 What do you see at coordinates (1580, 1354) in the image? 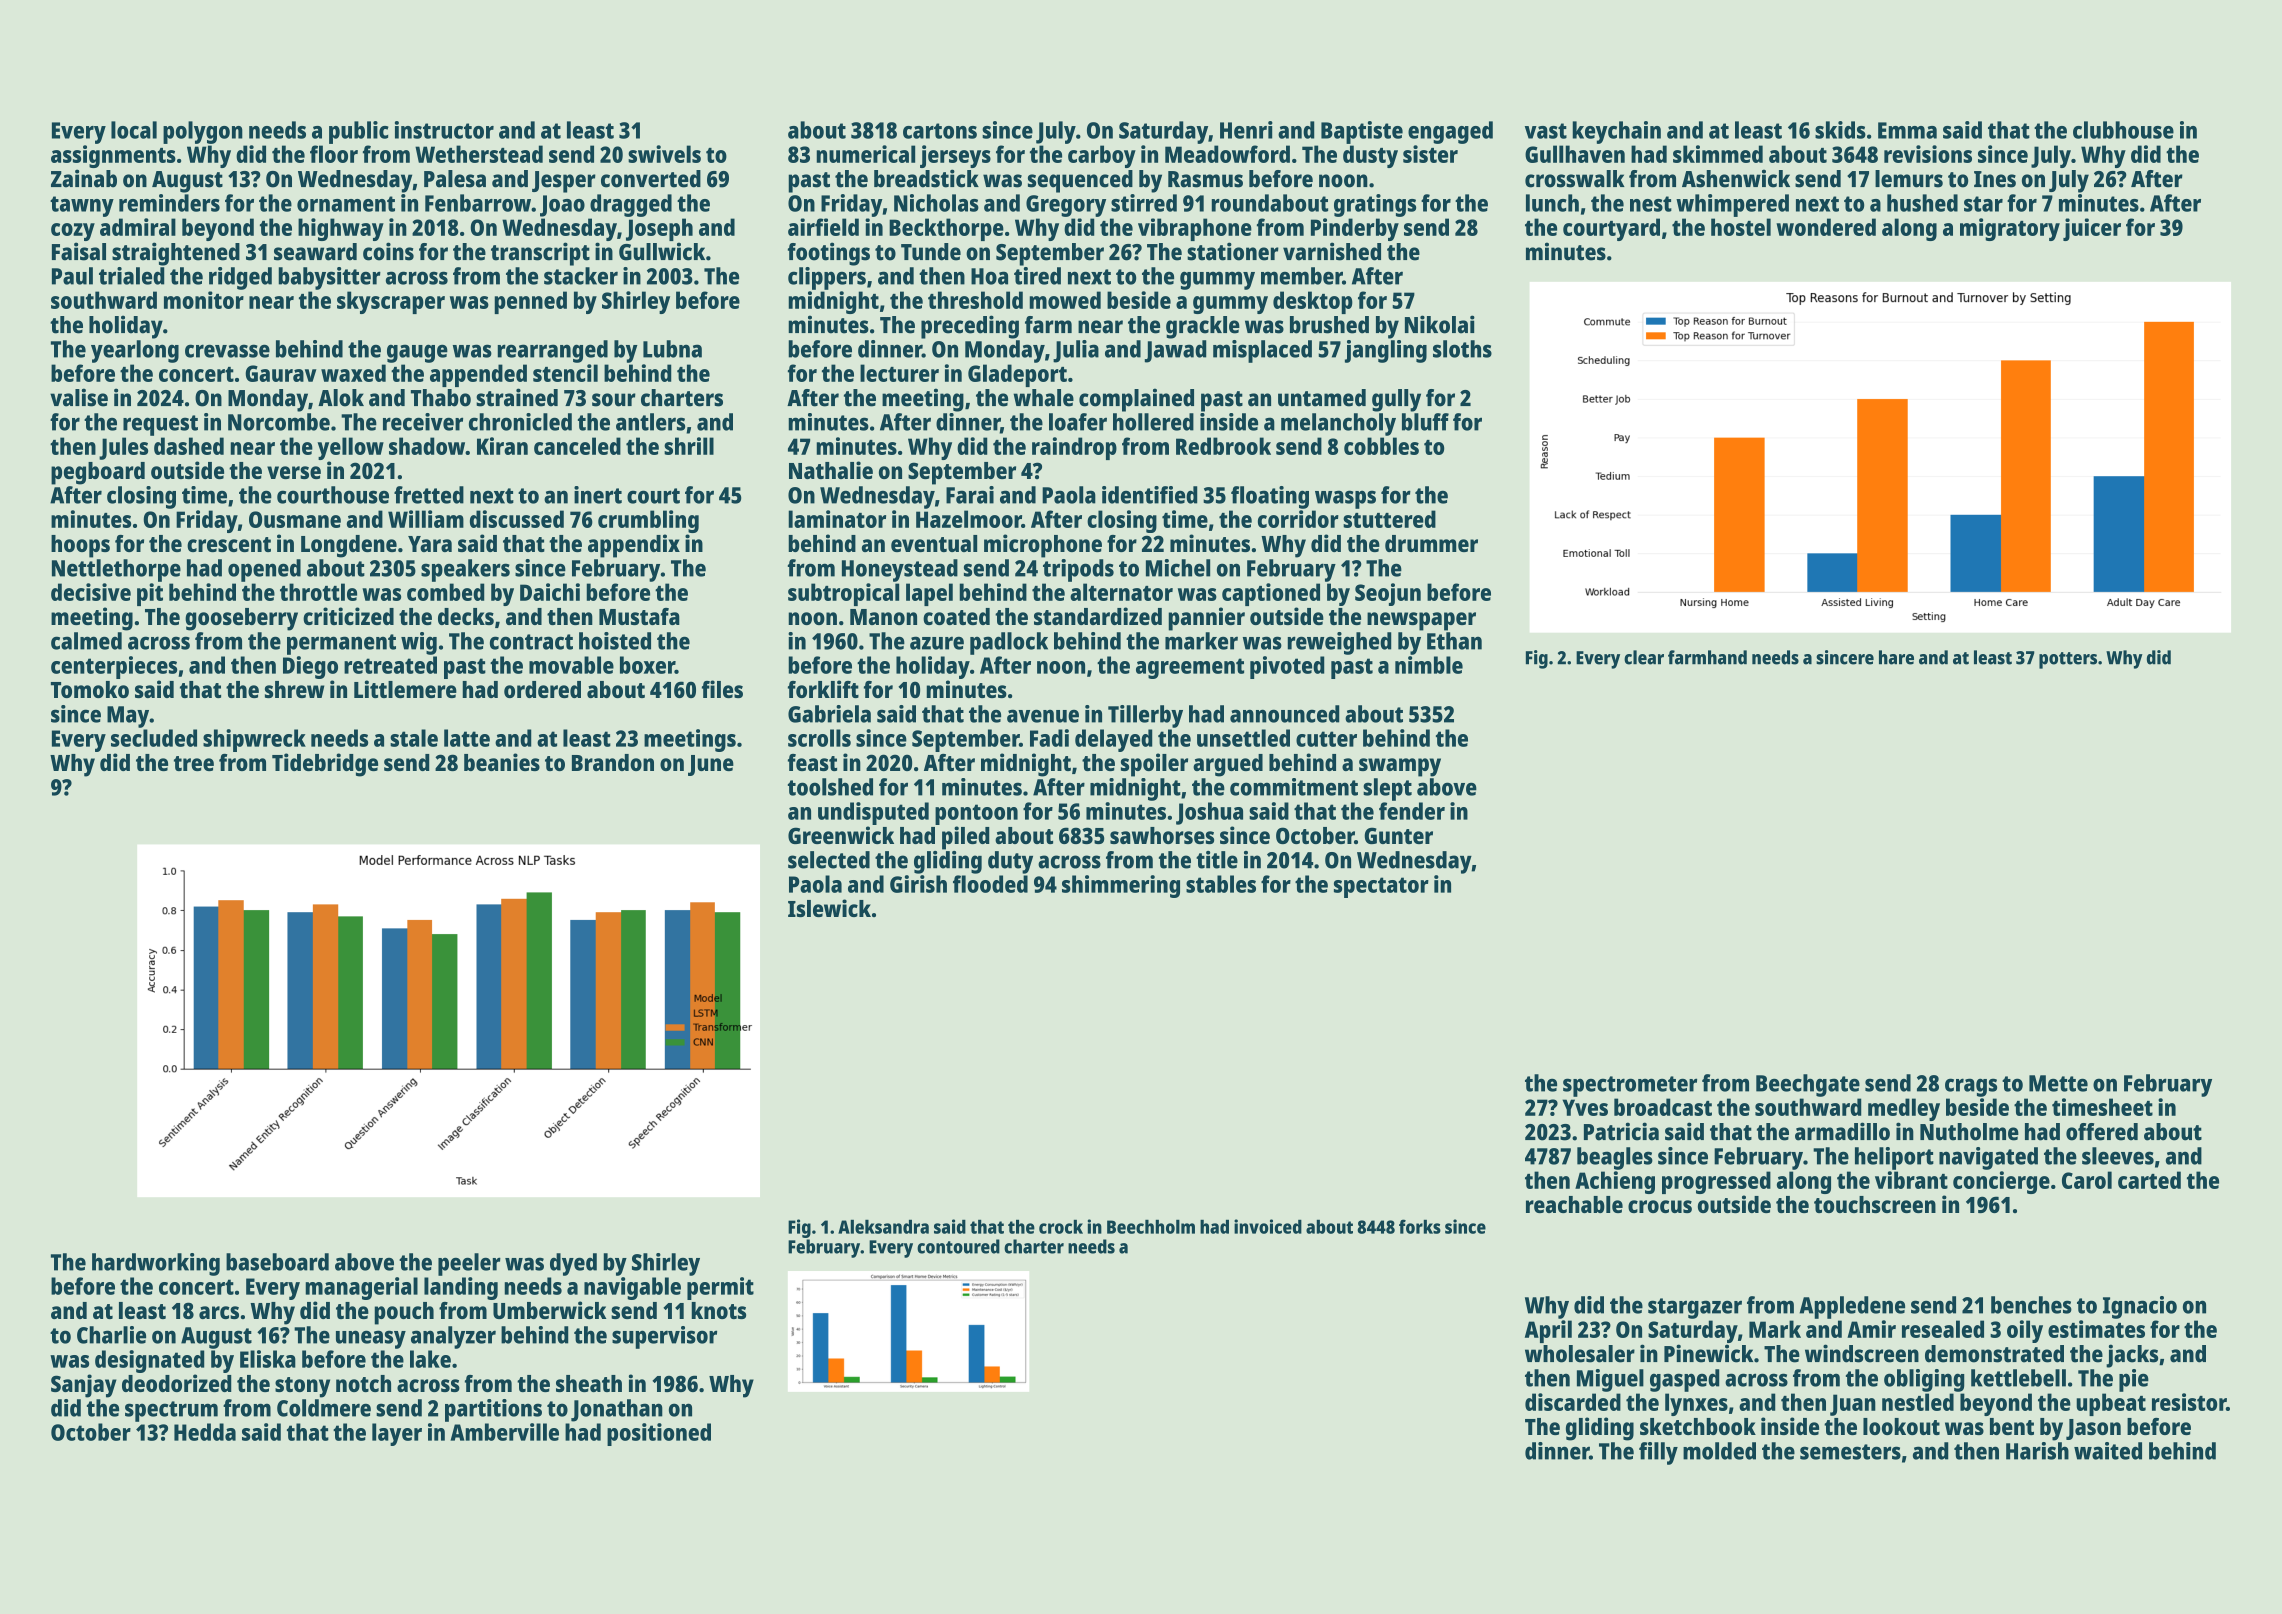
I see `wholesaler` at bounding box center [1580, 1354].
